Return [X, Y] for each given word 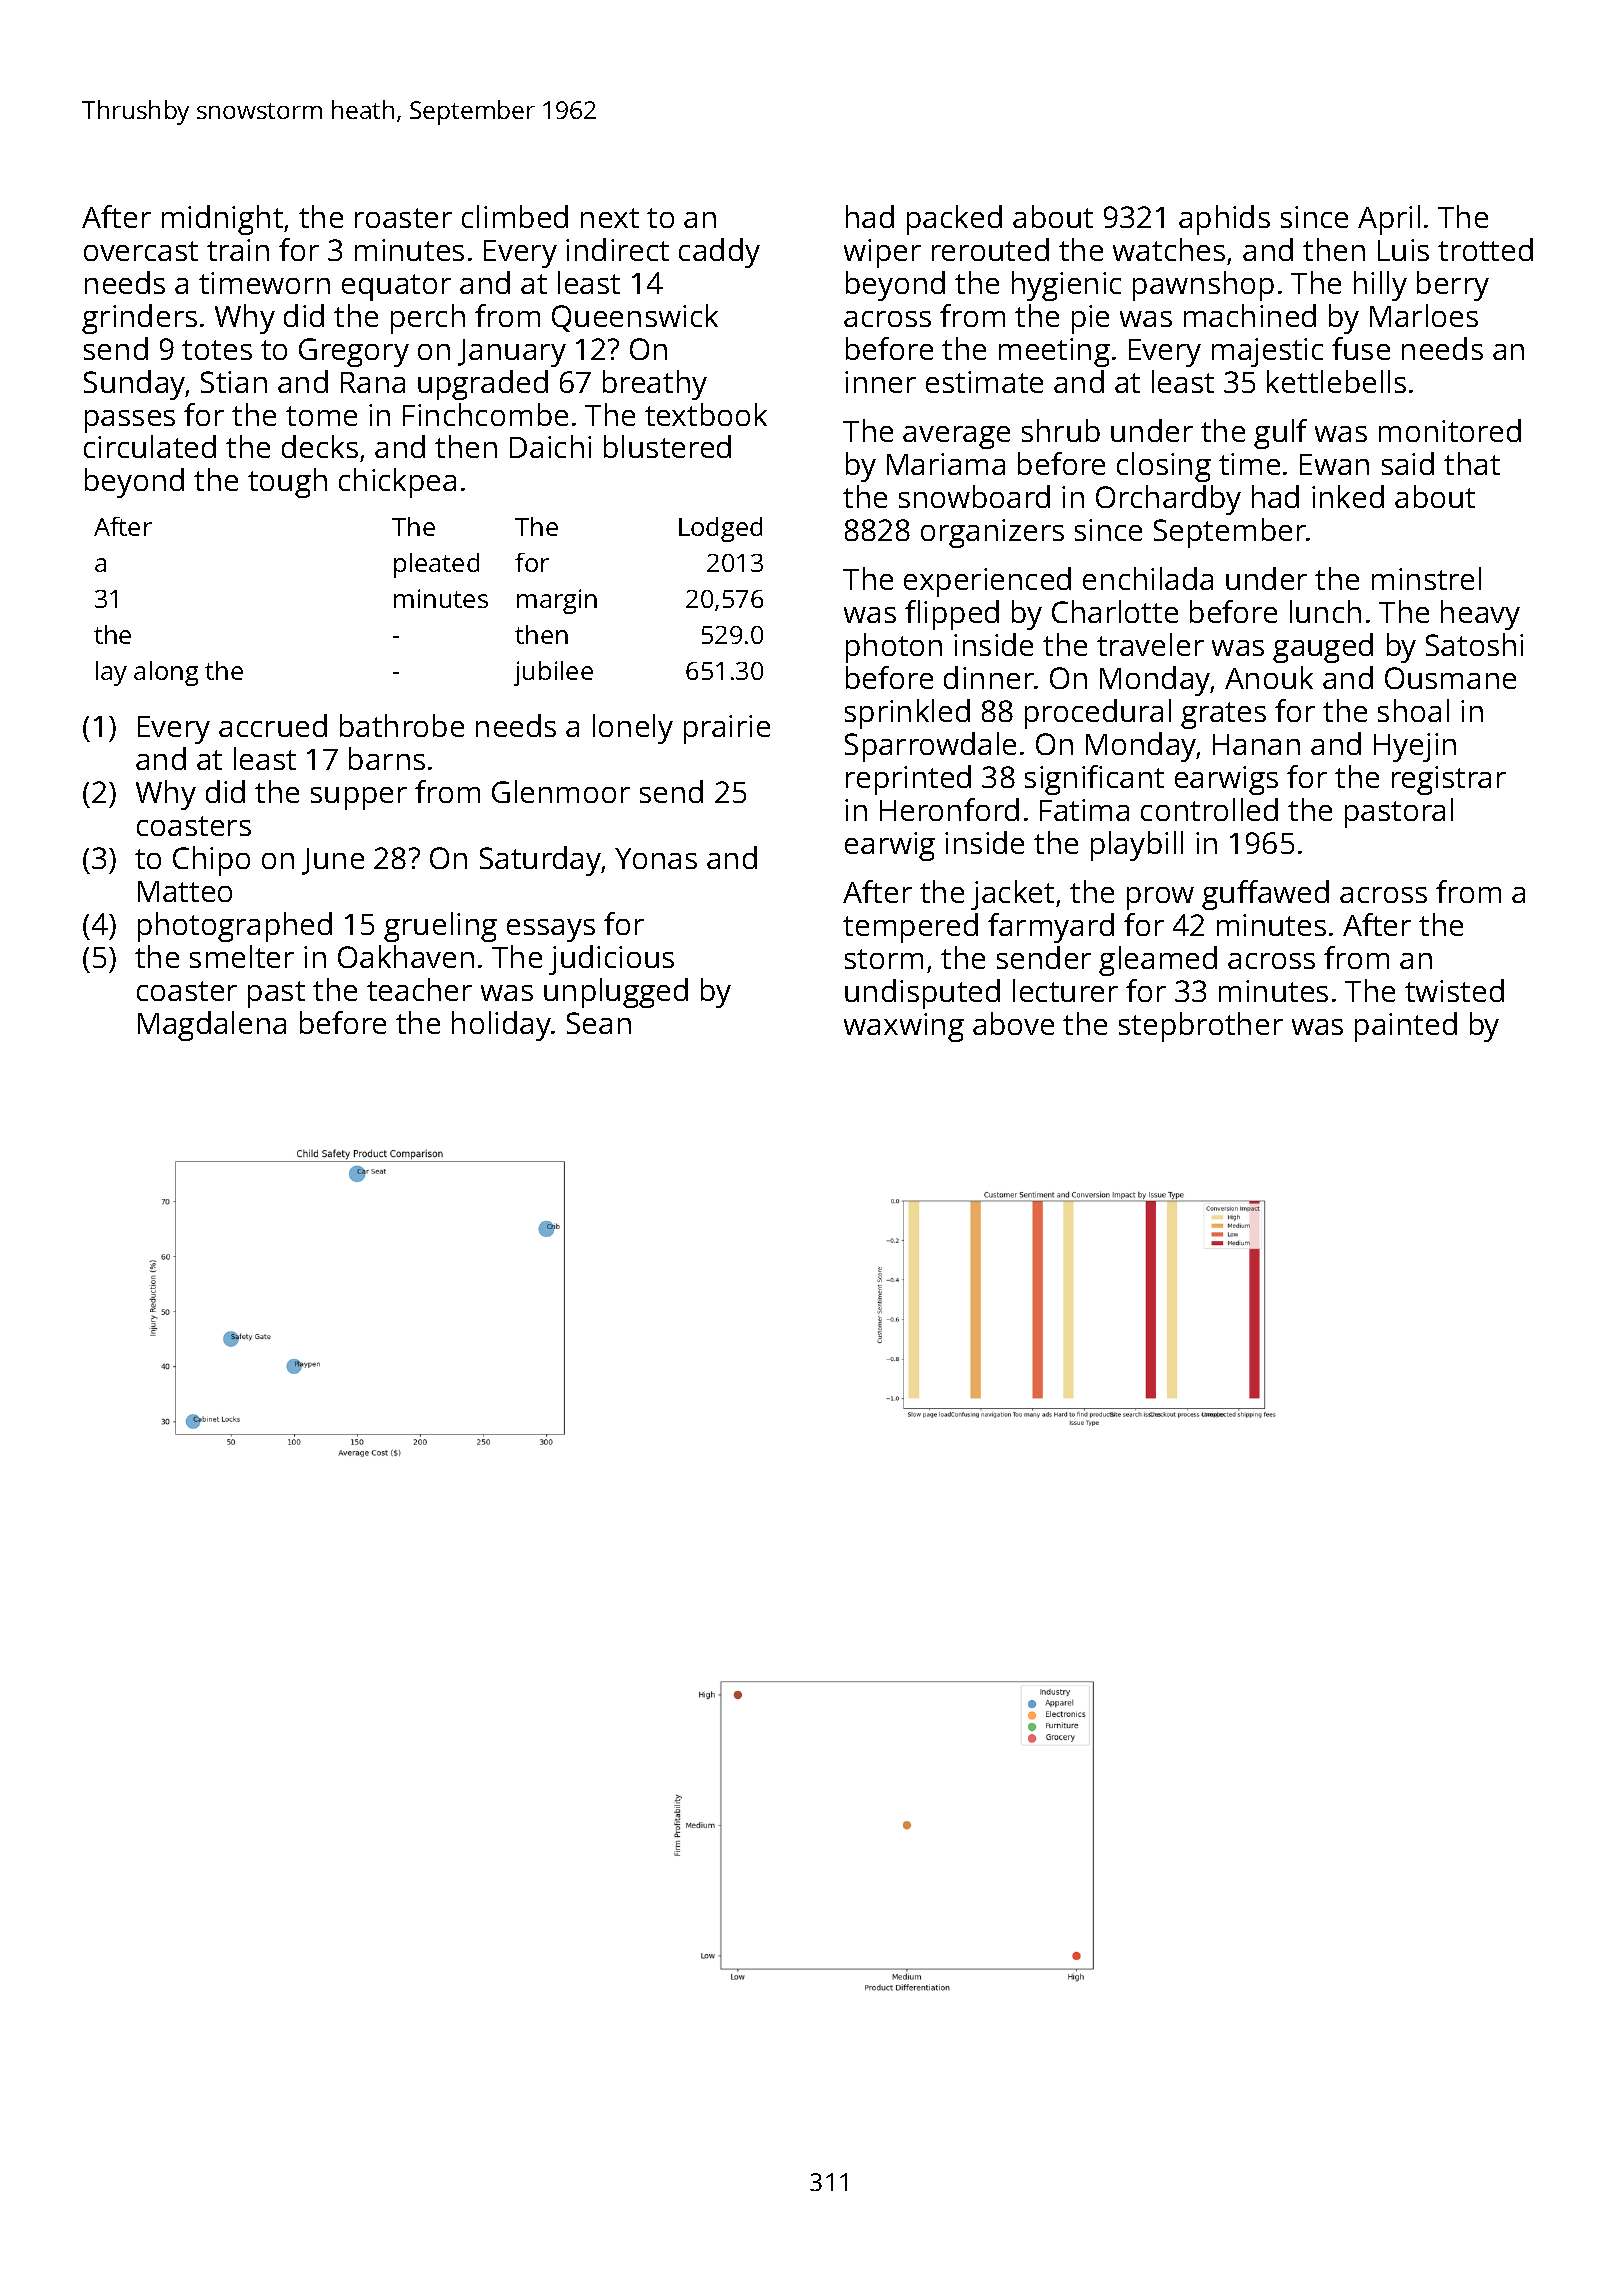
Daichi [550, 446]
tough [287, 483]
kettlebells [1336, 381]
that [1472, 463]
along [166, 673]
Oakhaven [406, 956]
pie [1090, 319]
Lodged [720, 529]
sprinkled [907, 714]
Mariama [946, 464]
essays [551, 930]
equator [396, 287]
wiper [882, 253]
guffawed [1265, 895]
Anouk [1269, 677]
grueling [440, 927]
